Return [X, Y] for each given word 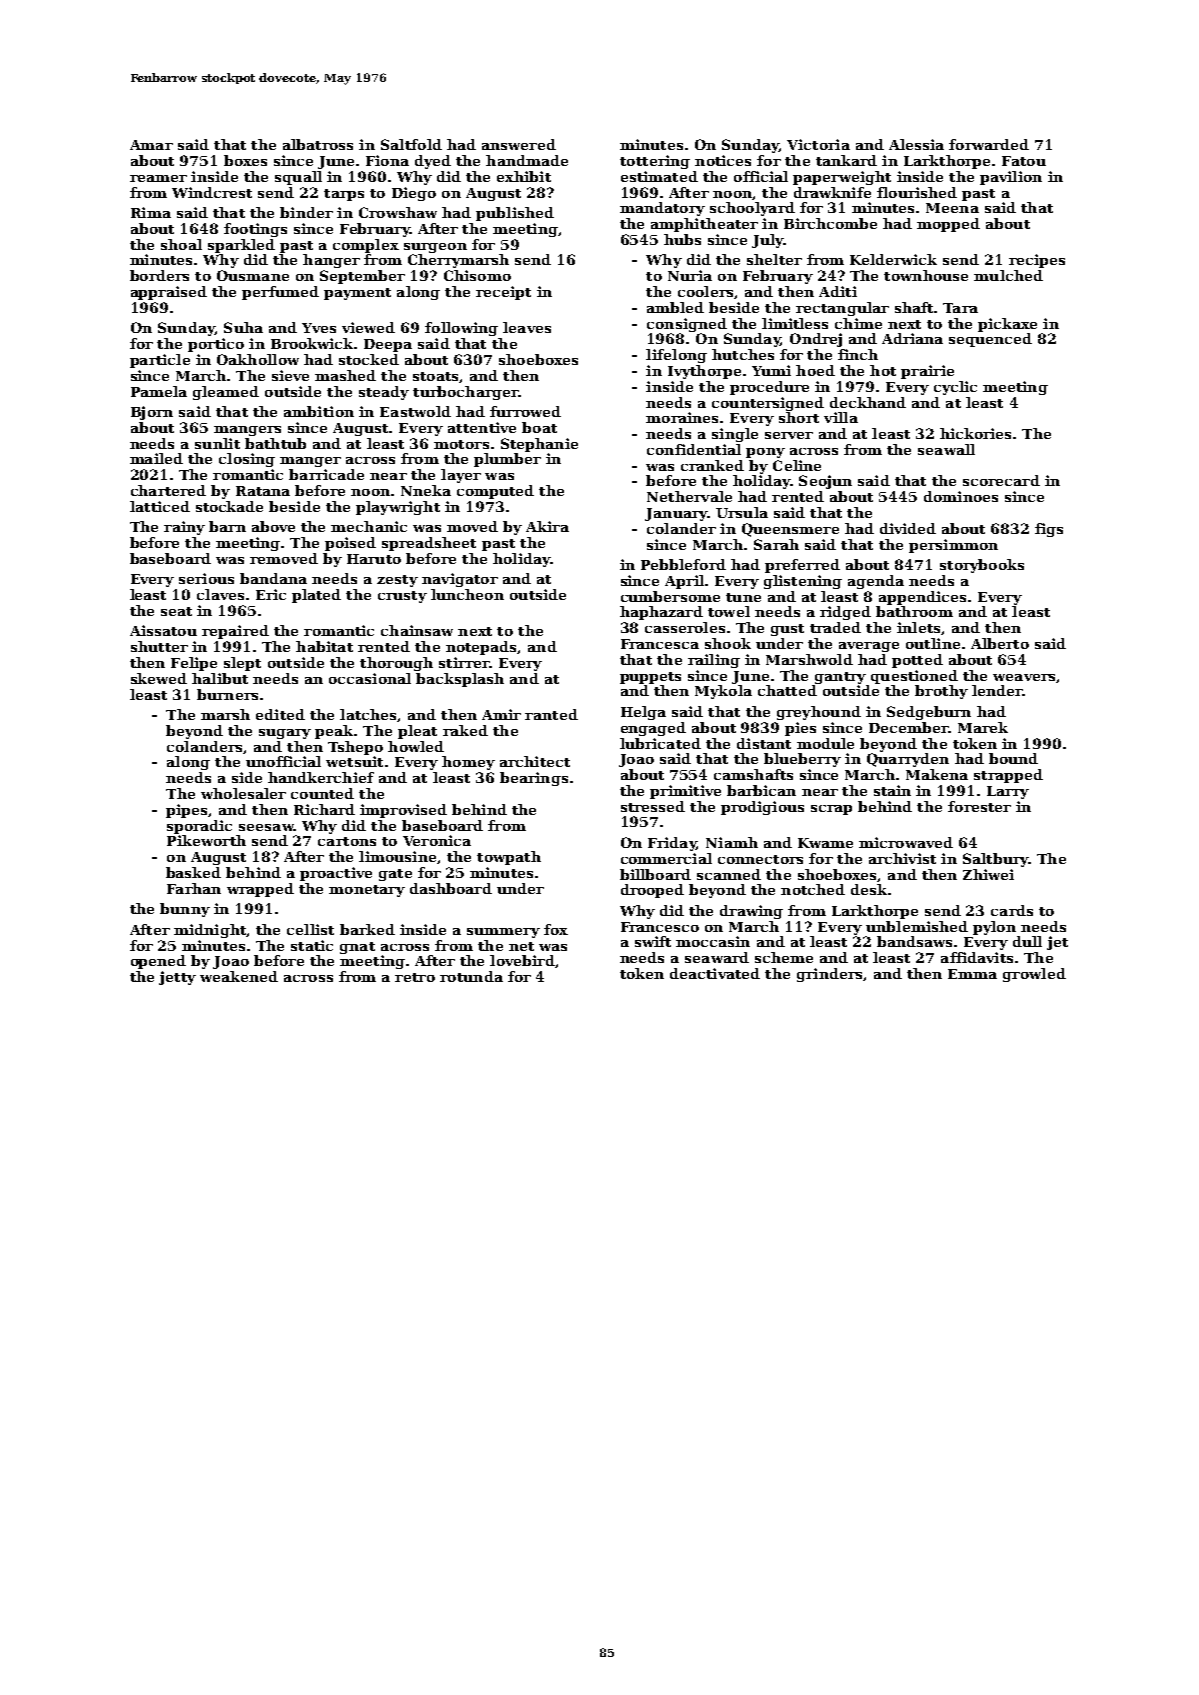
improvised [403, 811]
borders [159, 275]
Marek [983, 727]
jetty [177, 978]
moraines [682, 417]
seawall [946, 449]
